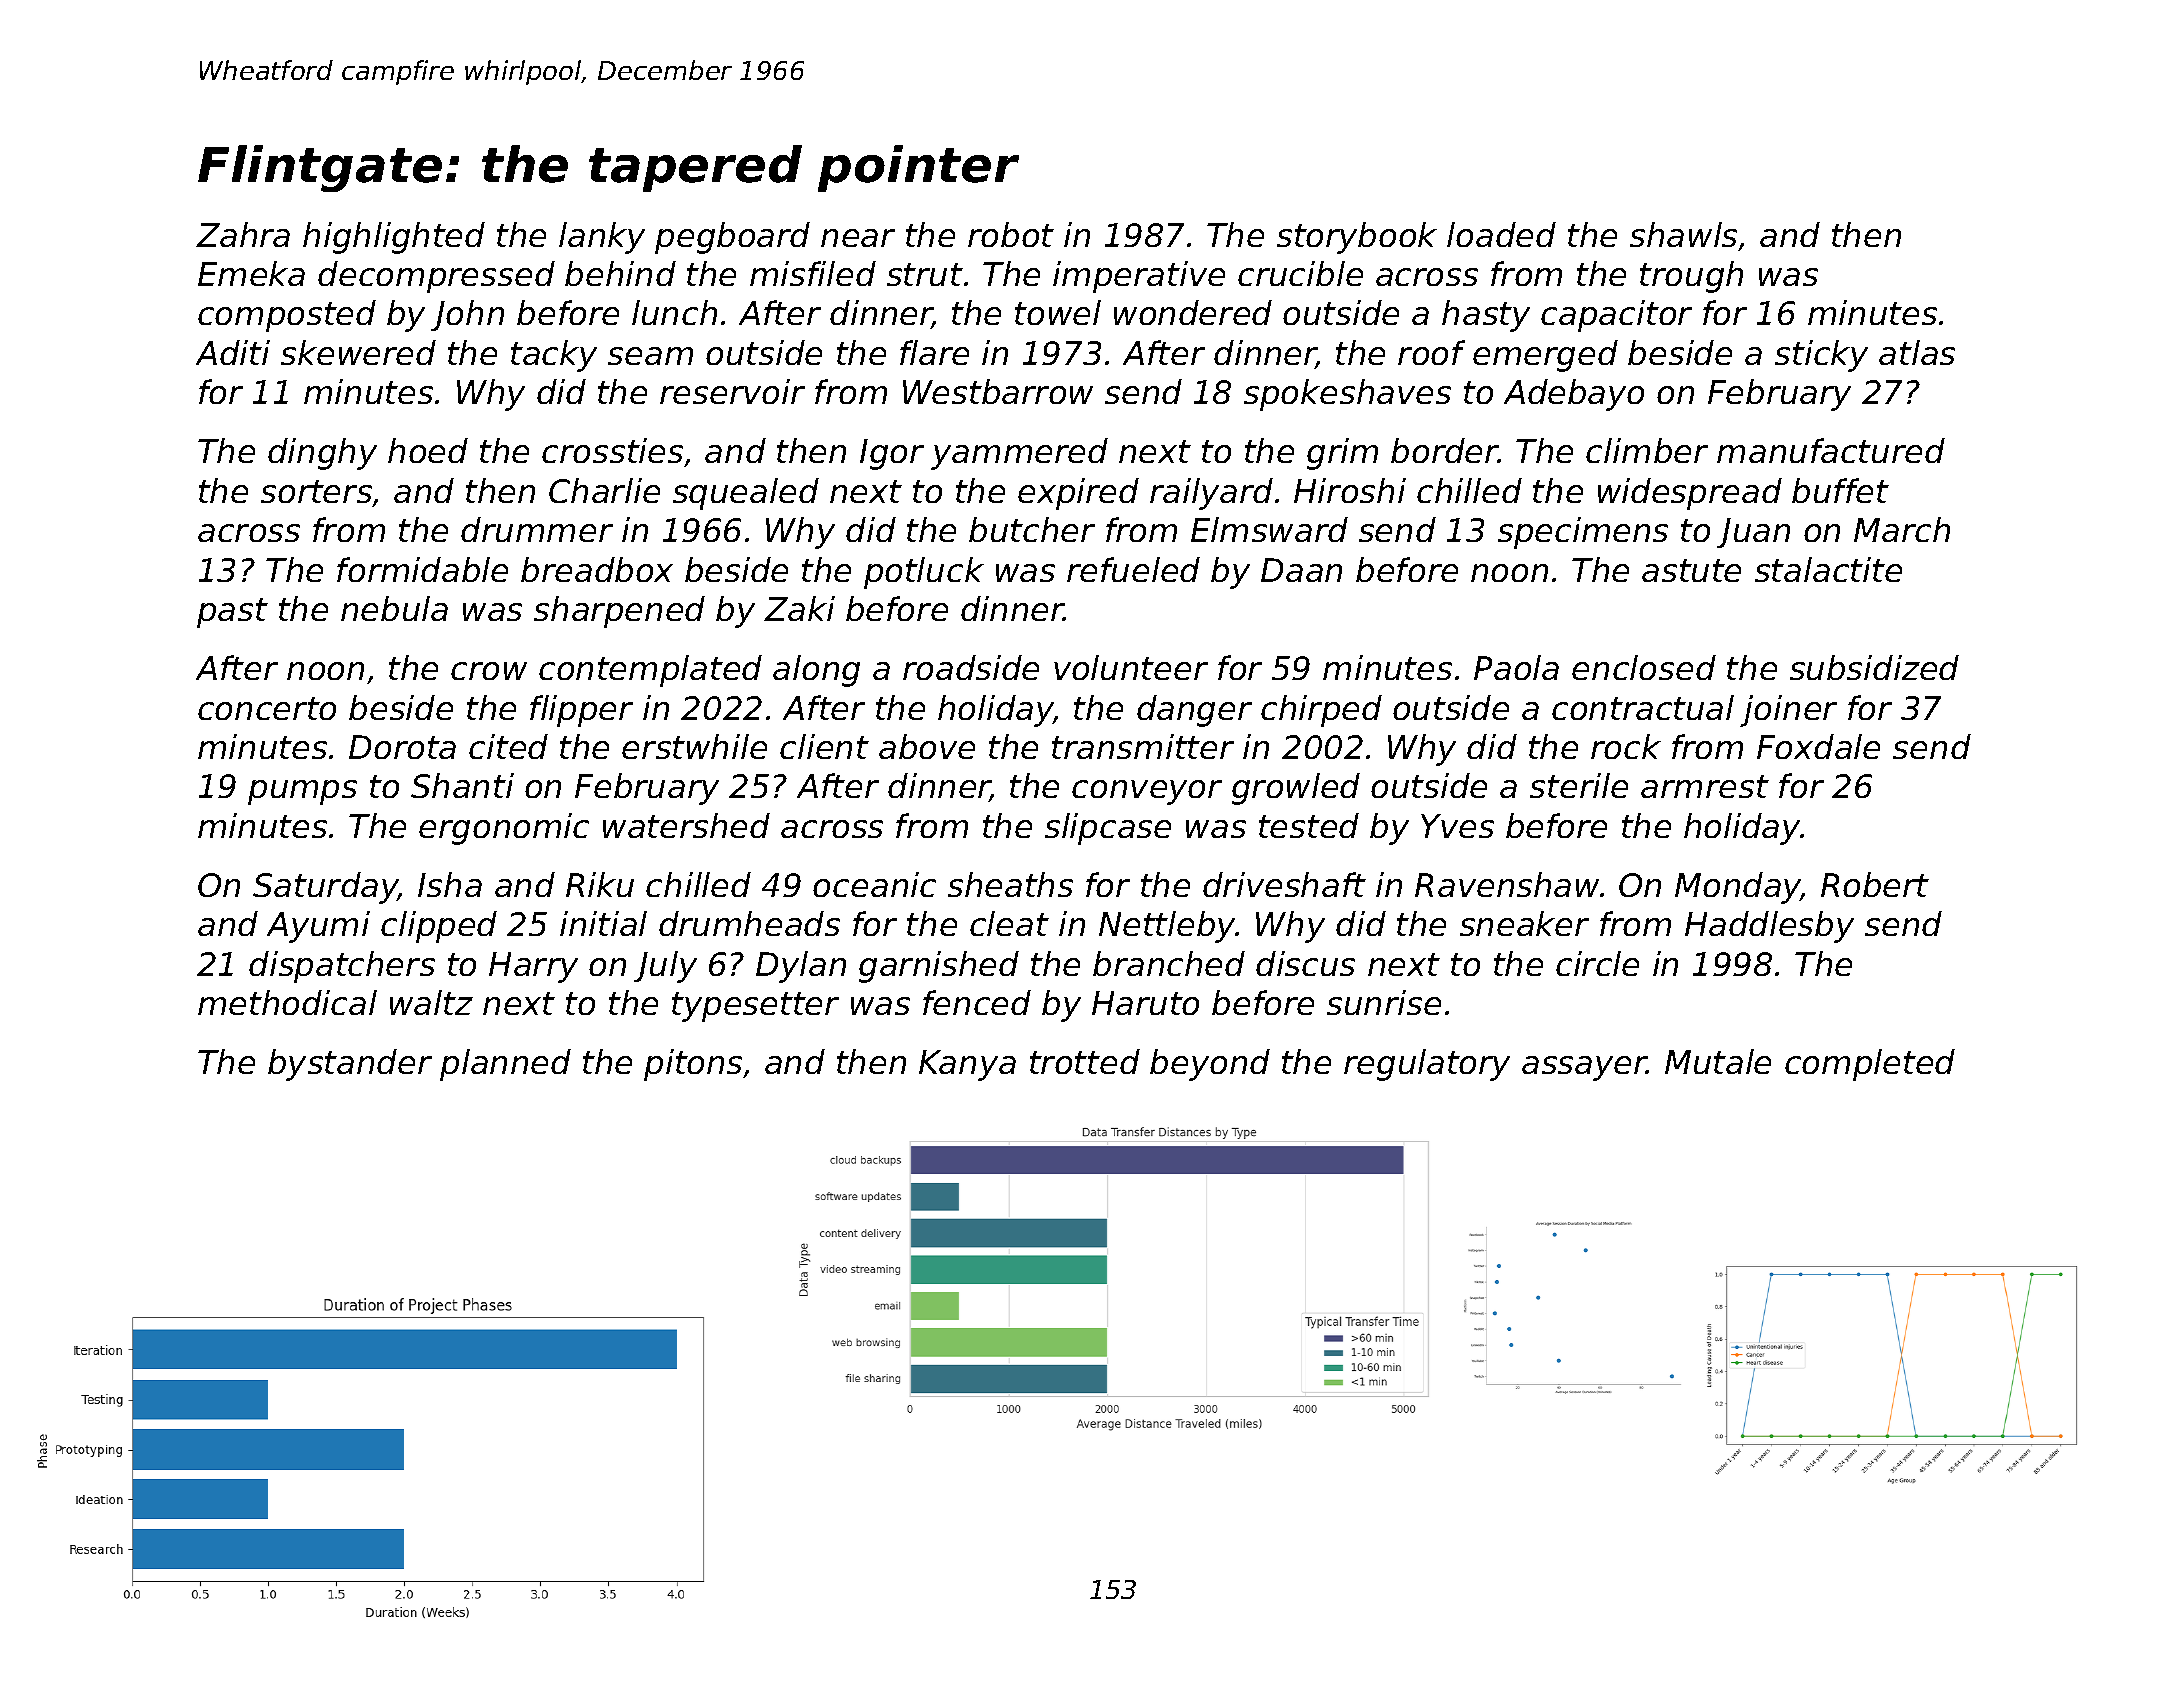  Describe the element at coordinates (1818, 746) in the screenshot. I see `Foxdale` at that location.
